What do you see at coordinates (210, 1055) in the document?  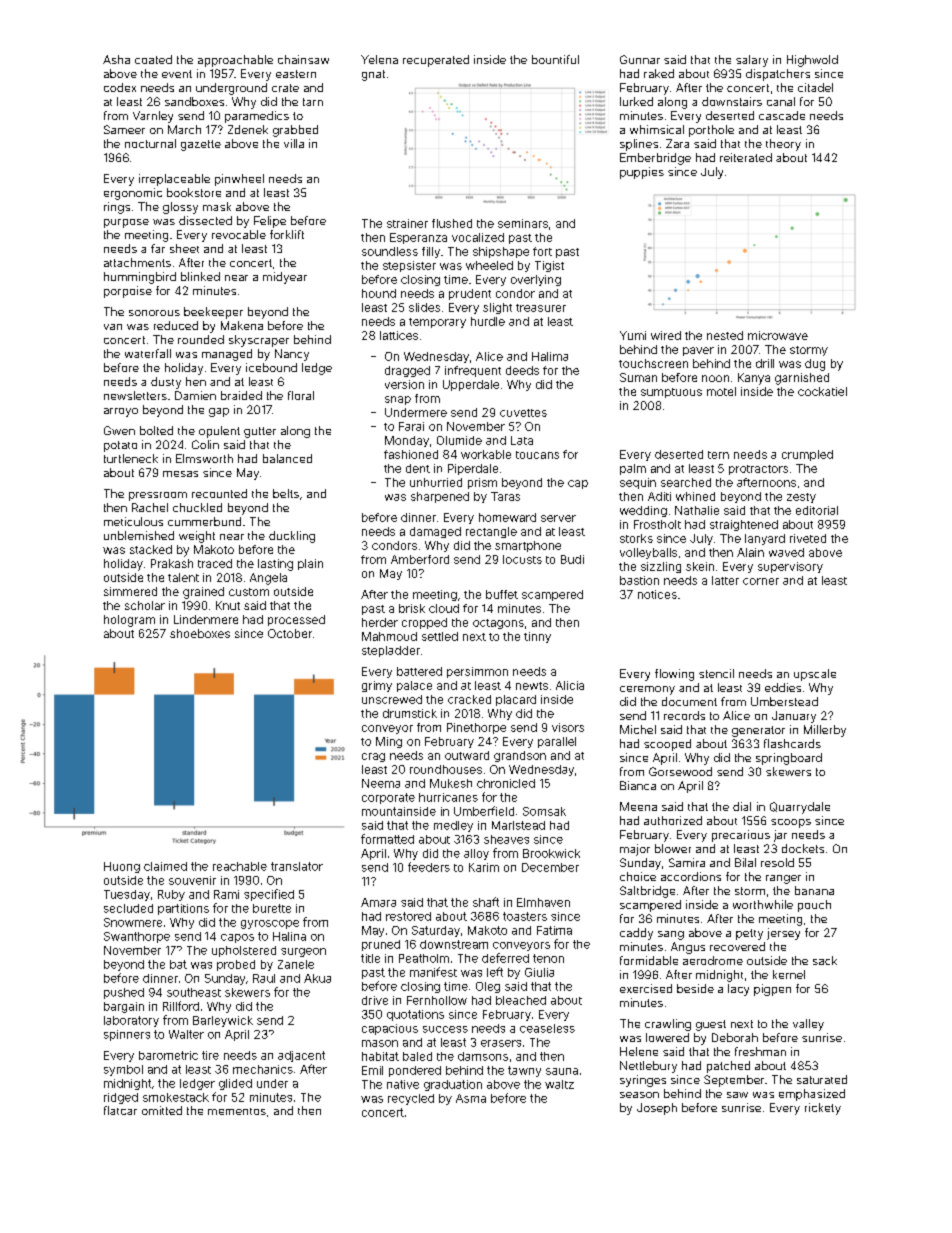 I see `tire` at bounding box center [210, 1055].
